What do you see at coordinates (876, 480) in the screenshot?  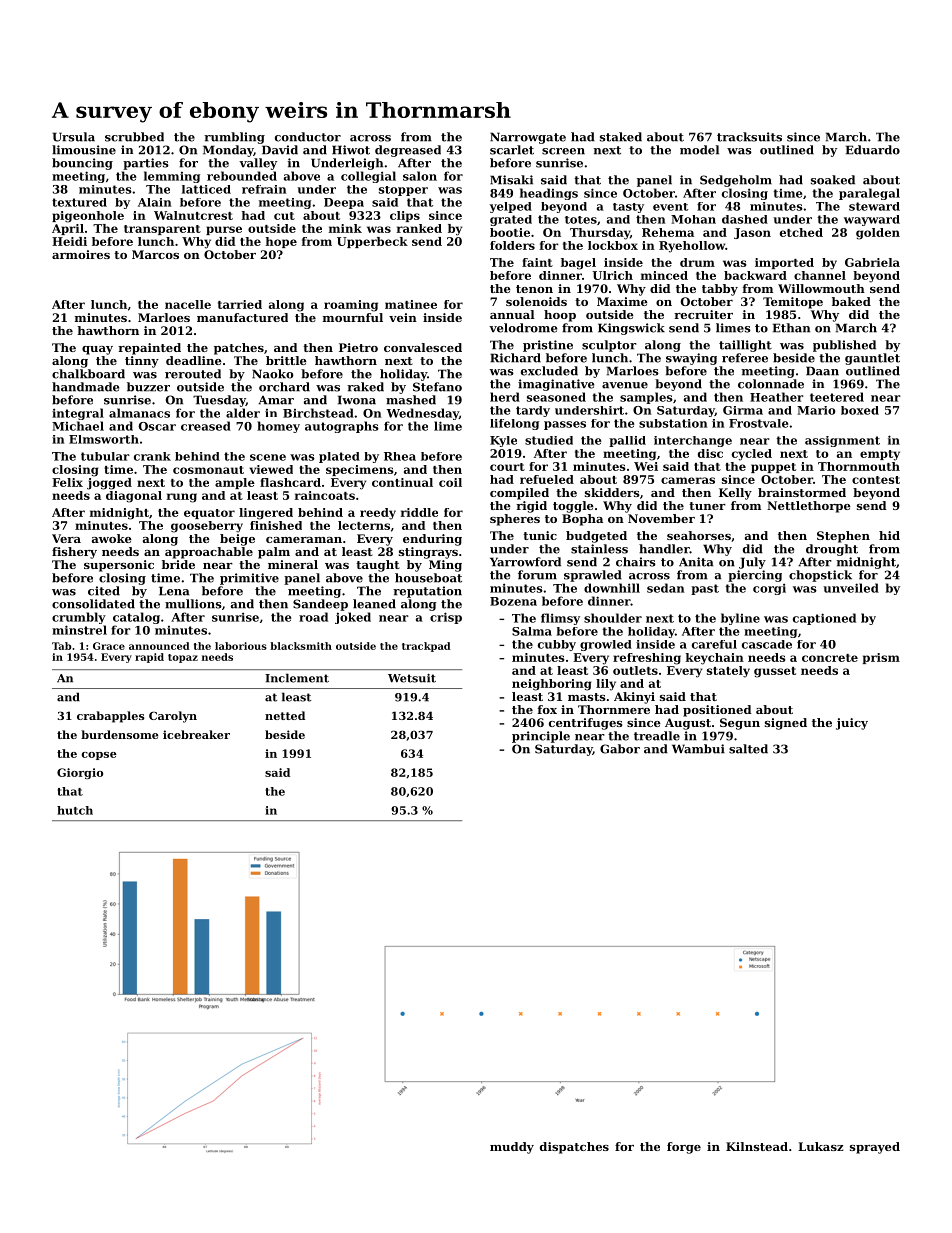 I see `contest` at bounding box center [876, 480].
